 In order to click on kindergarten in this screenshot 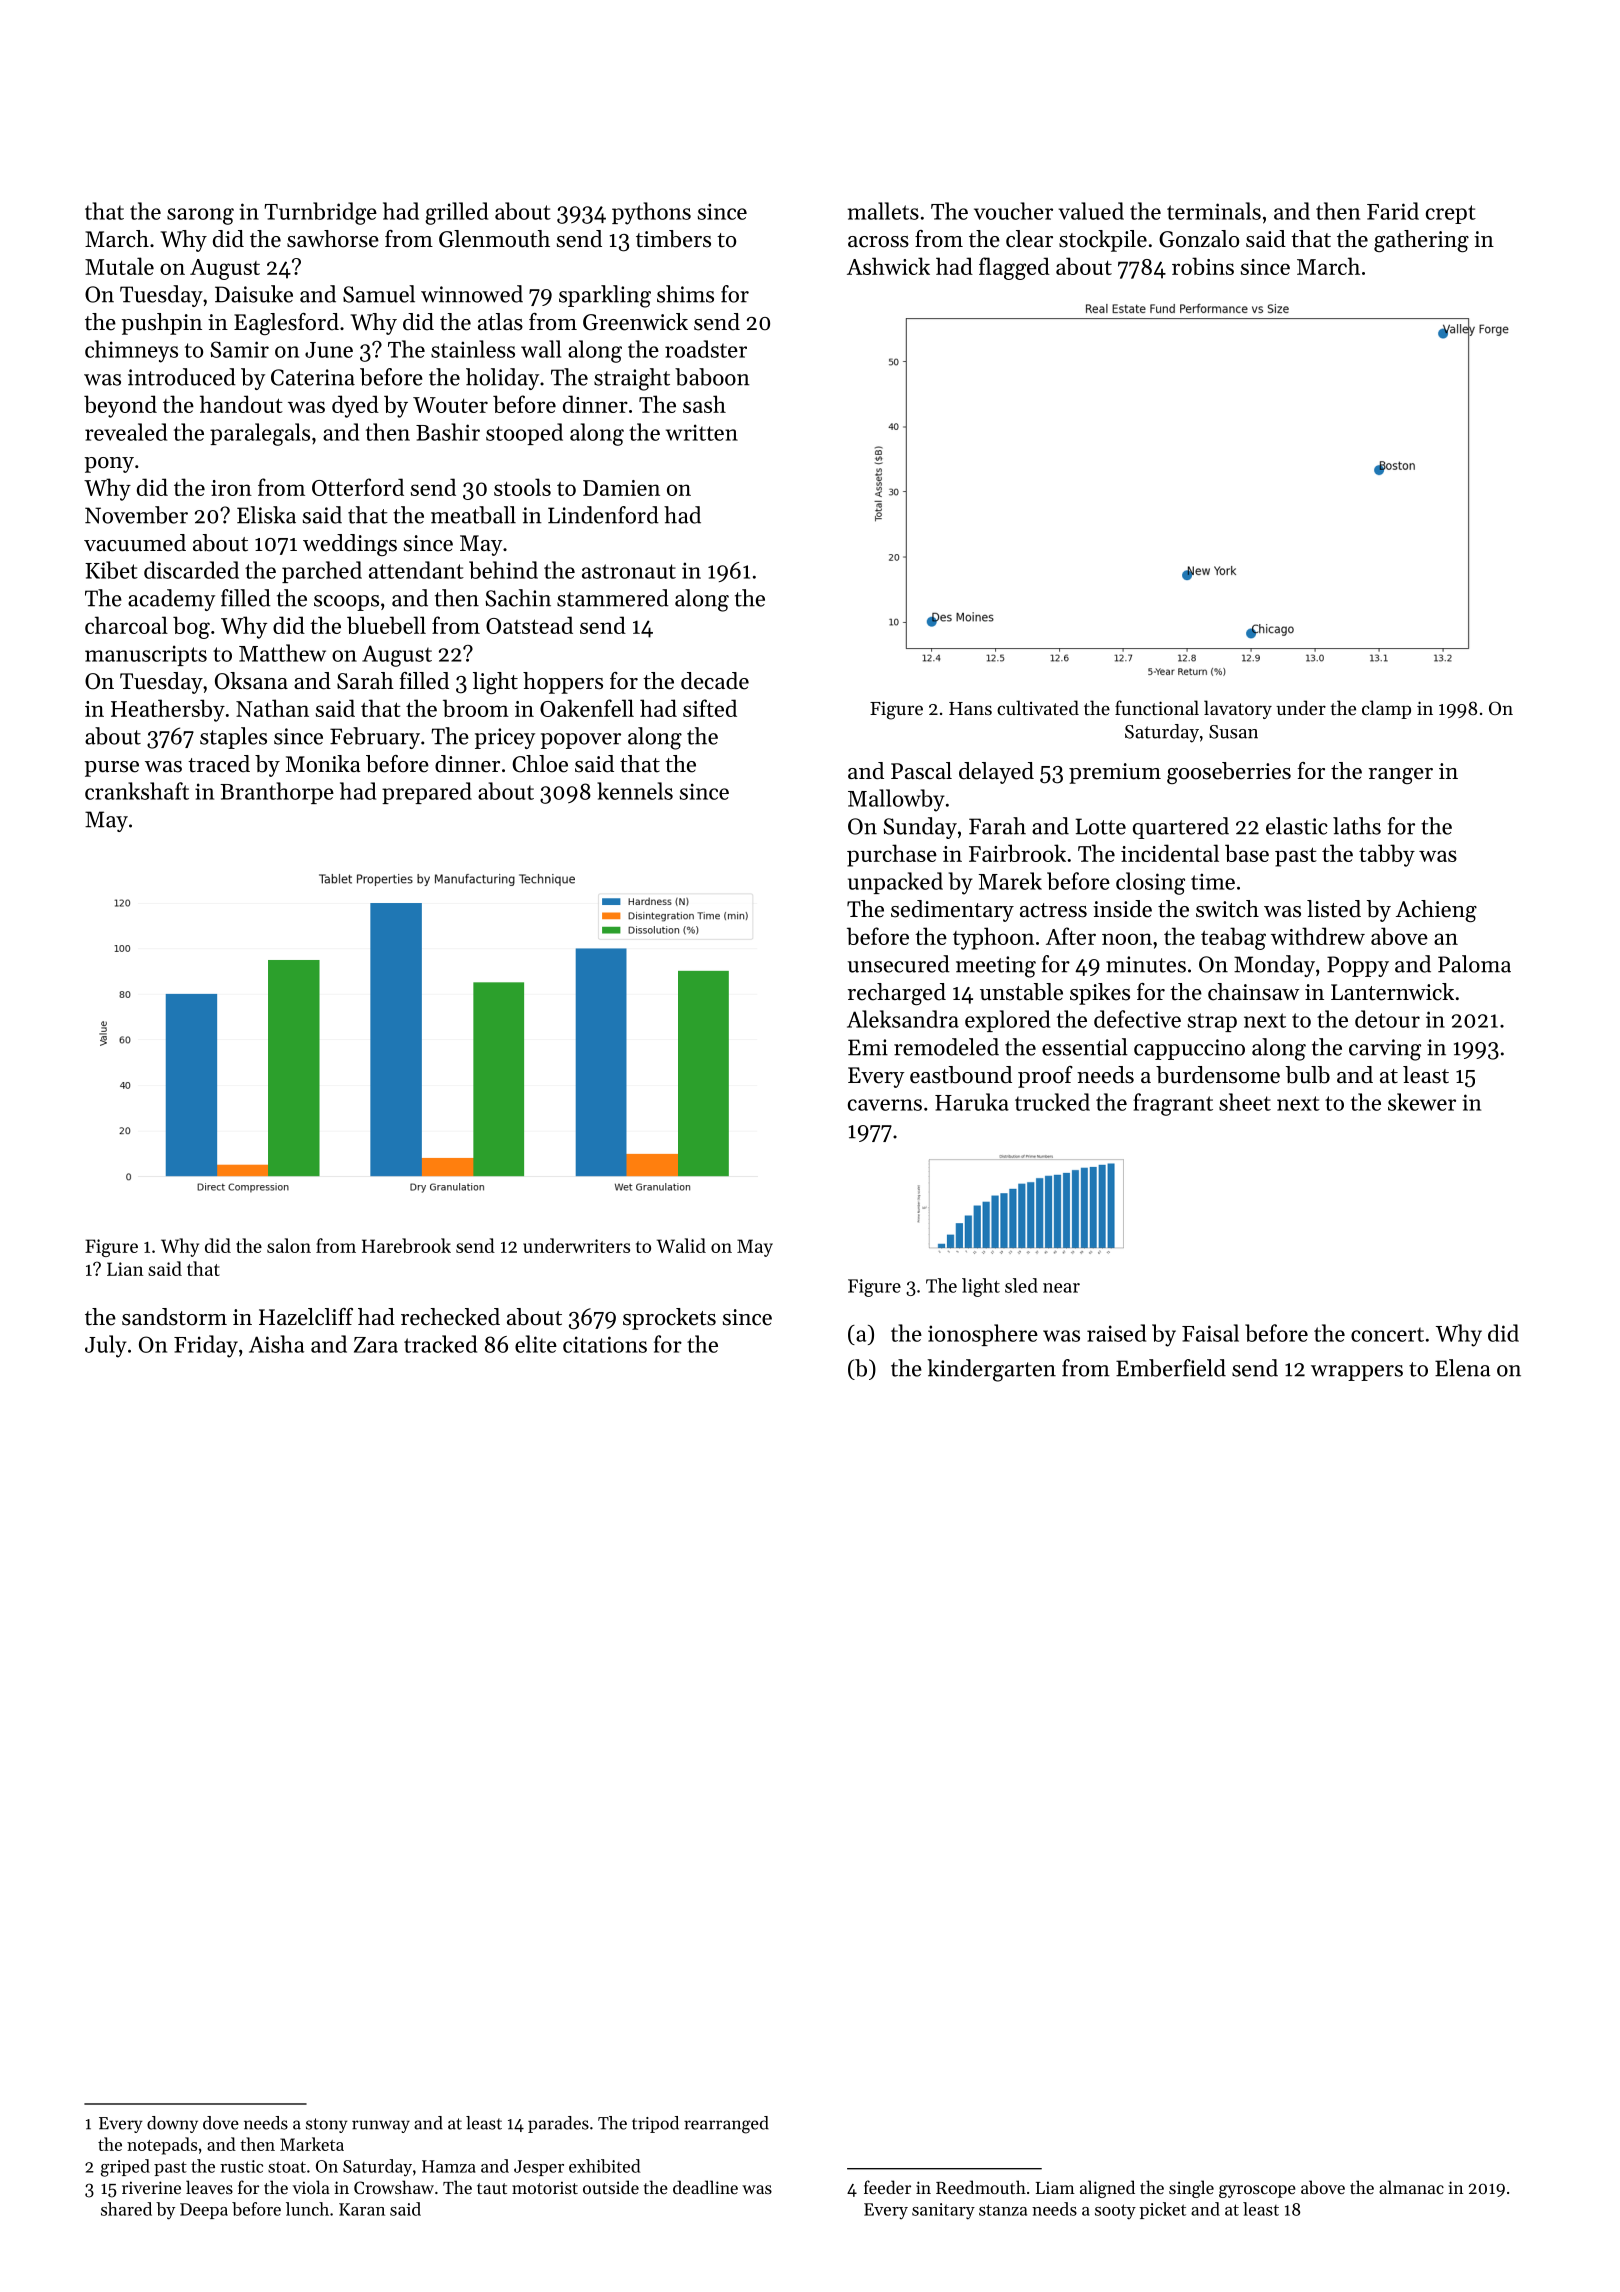, I will do `click(991, 1370)`.
